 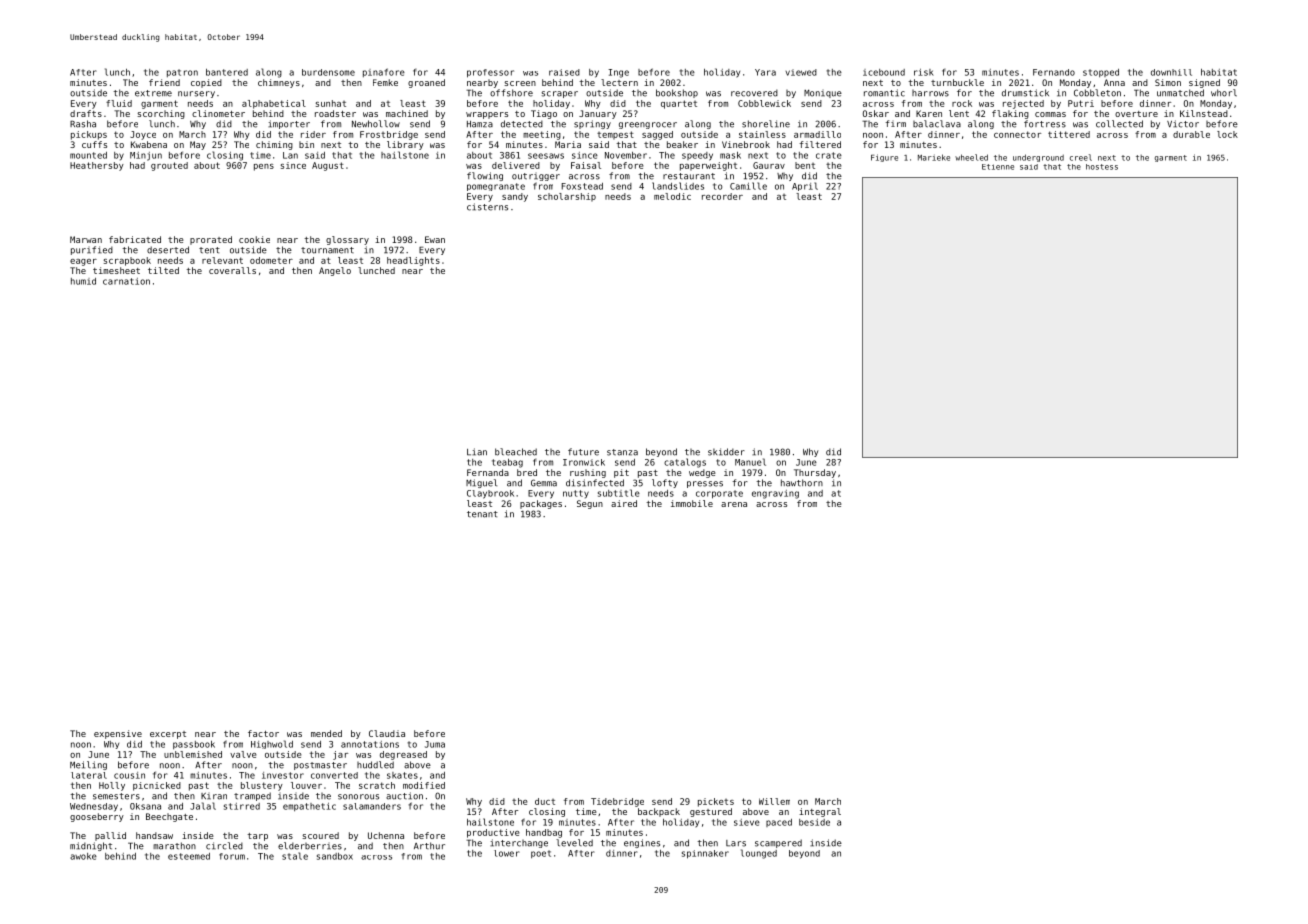 I want to click on Thursday, so click(x=815, y=473).
